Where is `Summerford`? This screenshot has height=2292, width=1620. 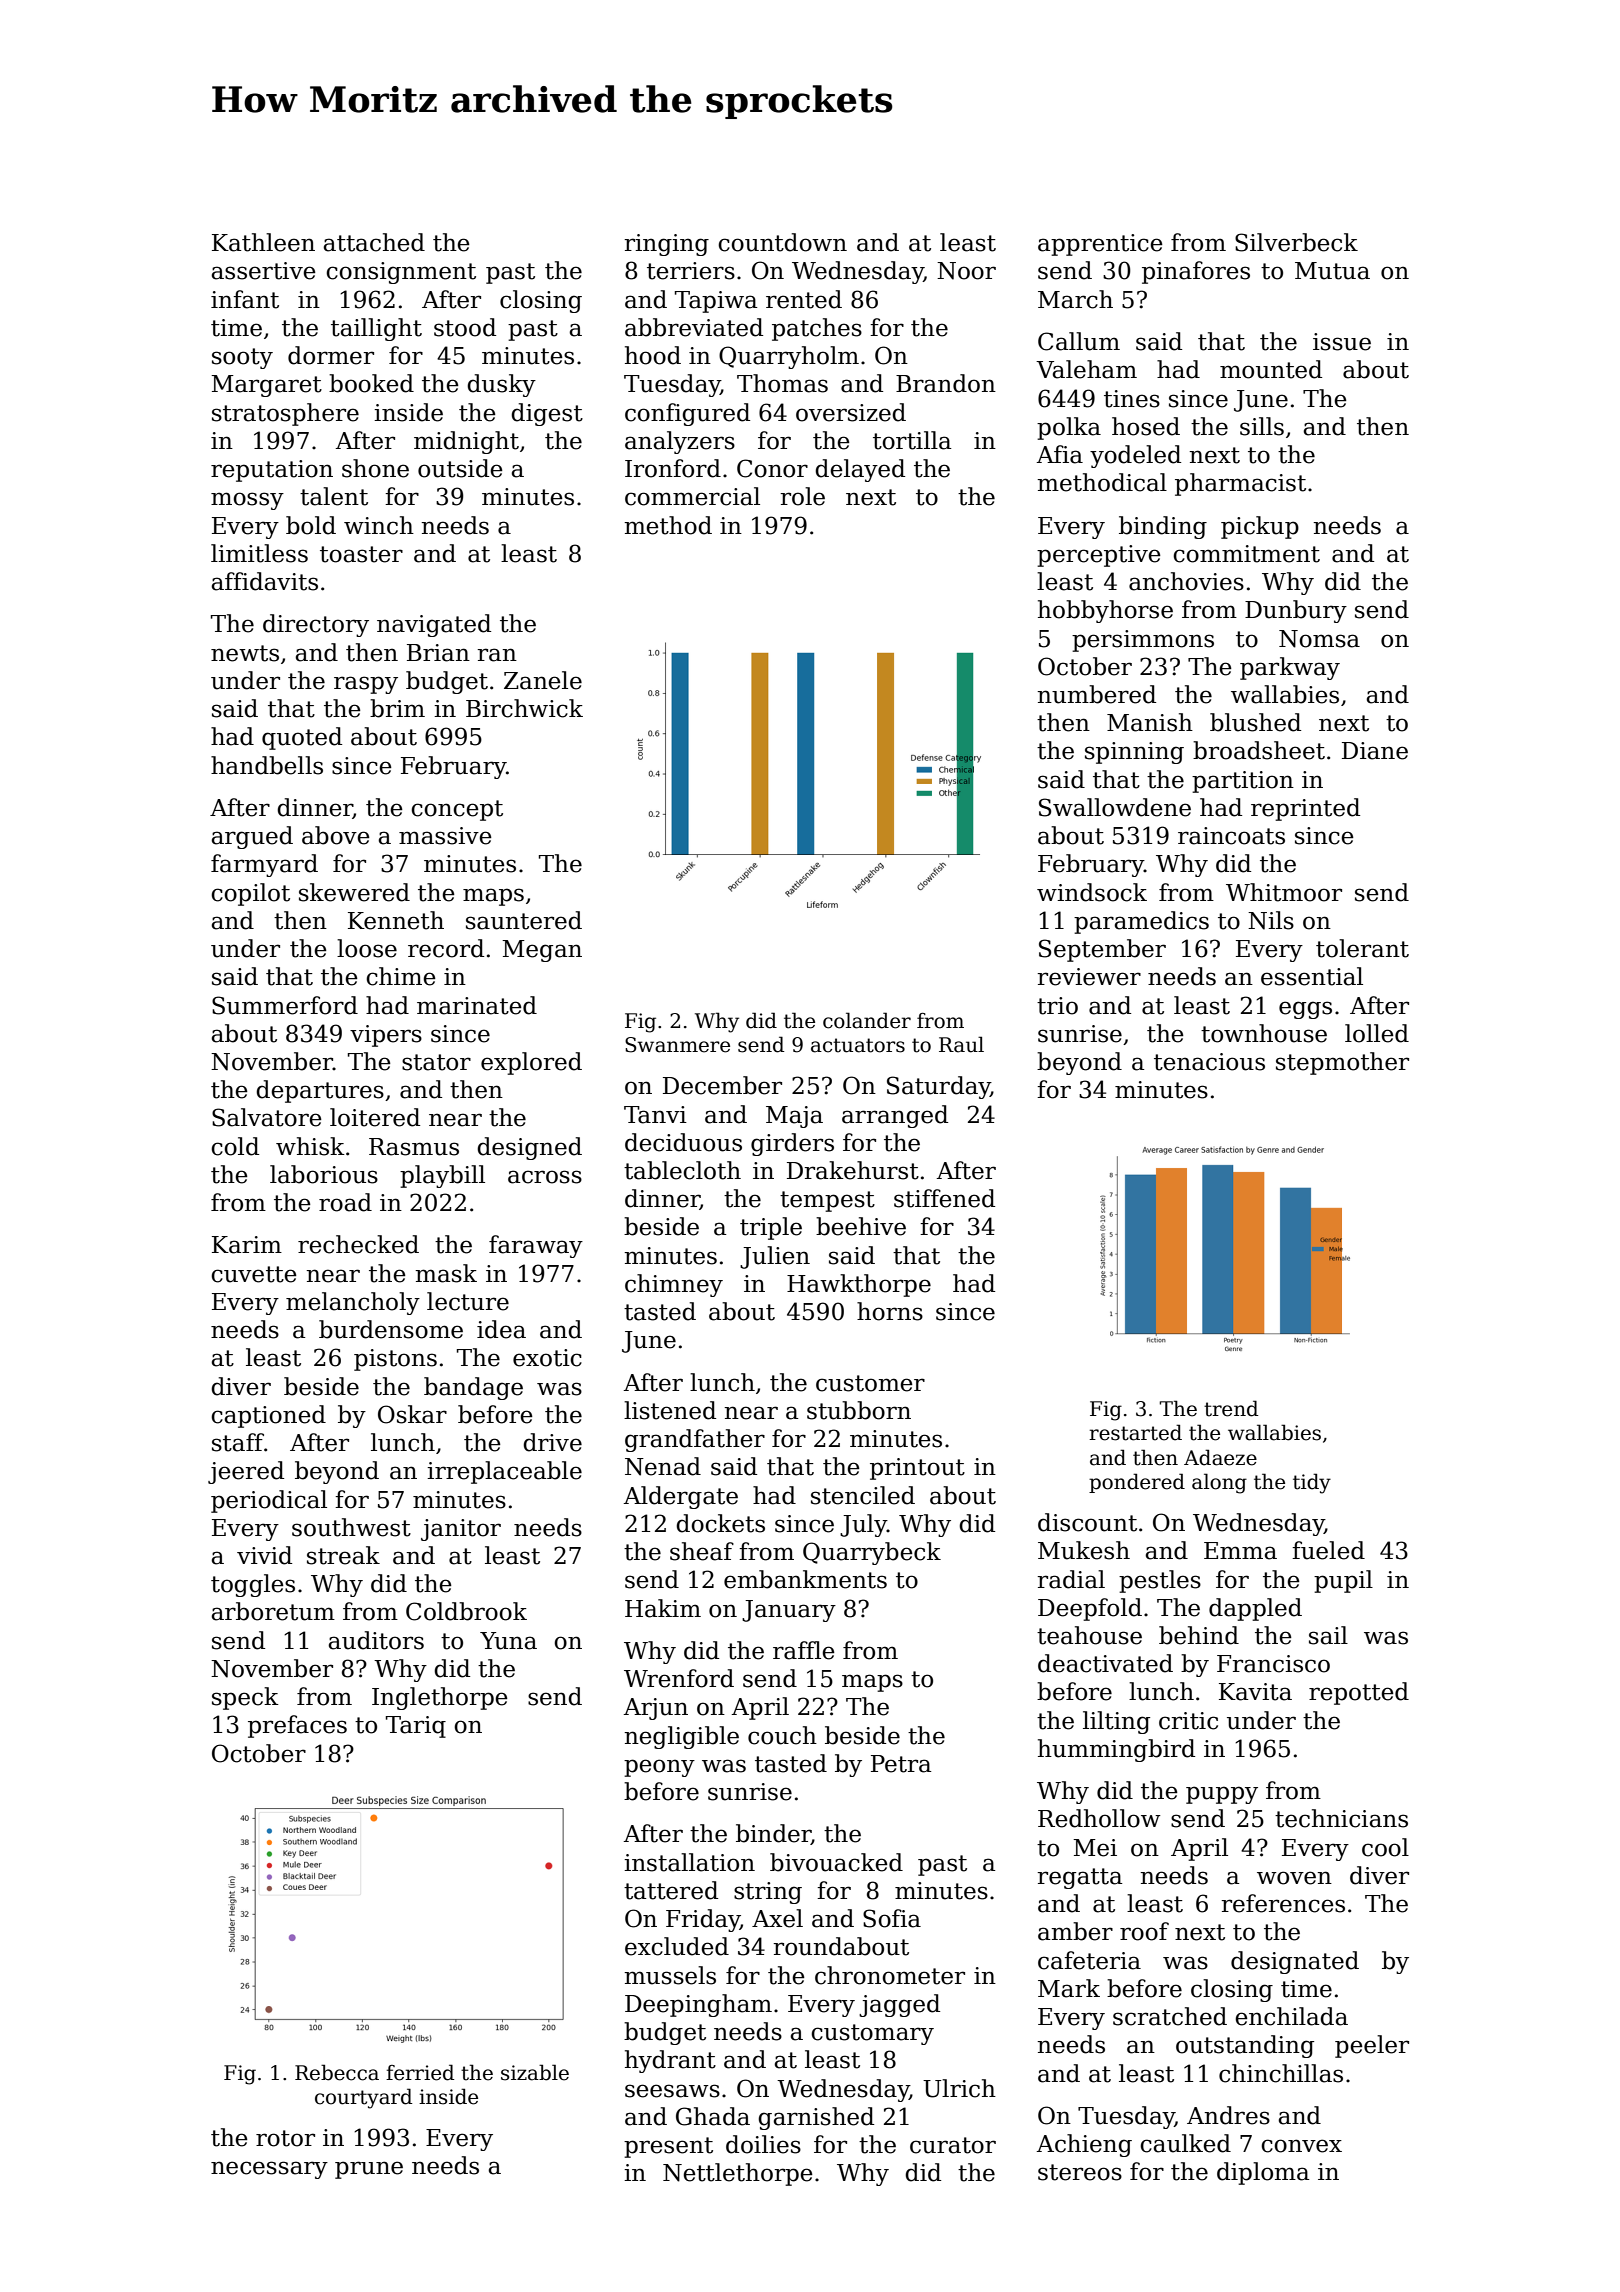 Summerford is located at coordinates (285, 1005).
